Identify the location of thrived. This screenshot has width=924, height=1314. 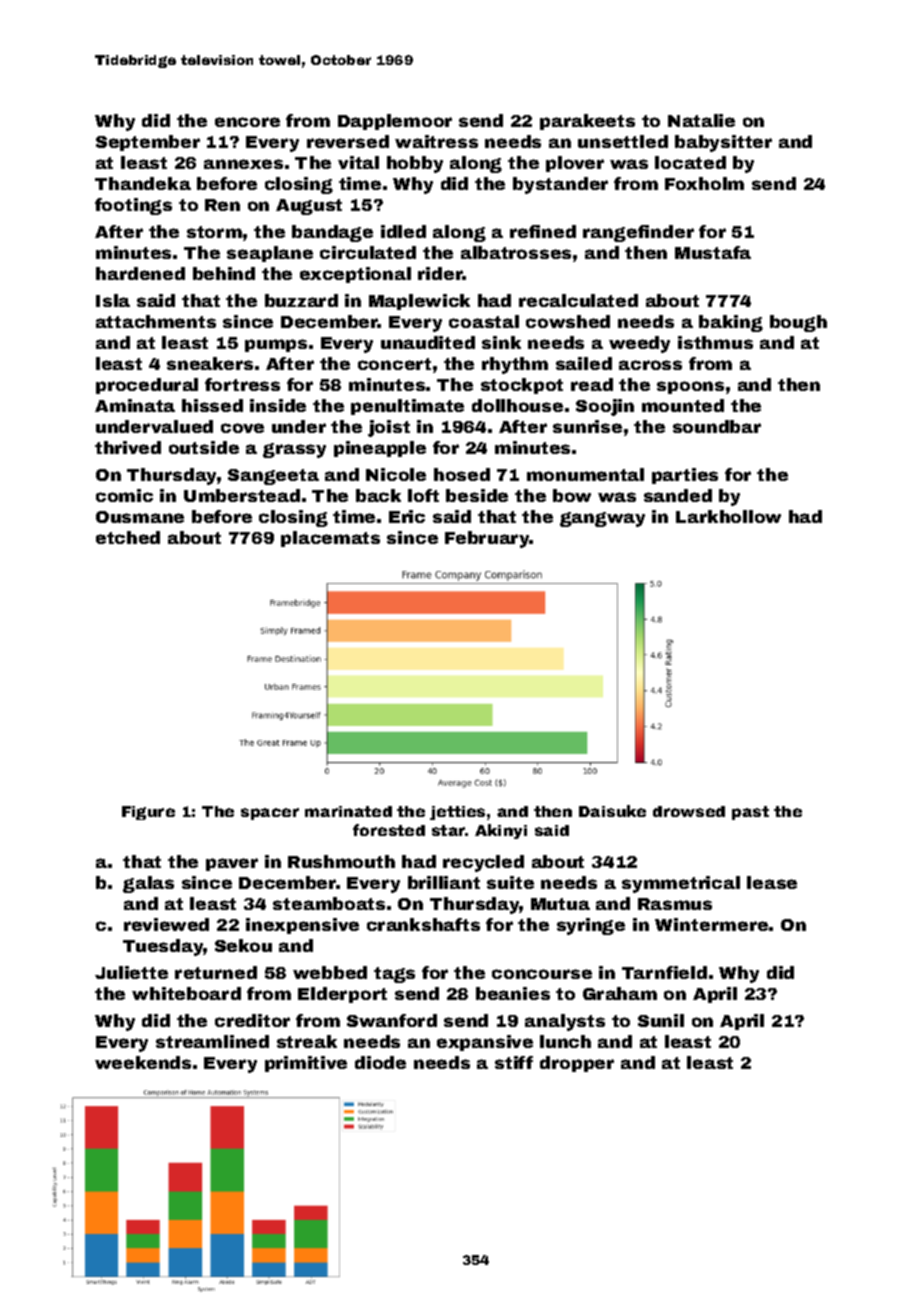
(128, 447).
